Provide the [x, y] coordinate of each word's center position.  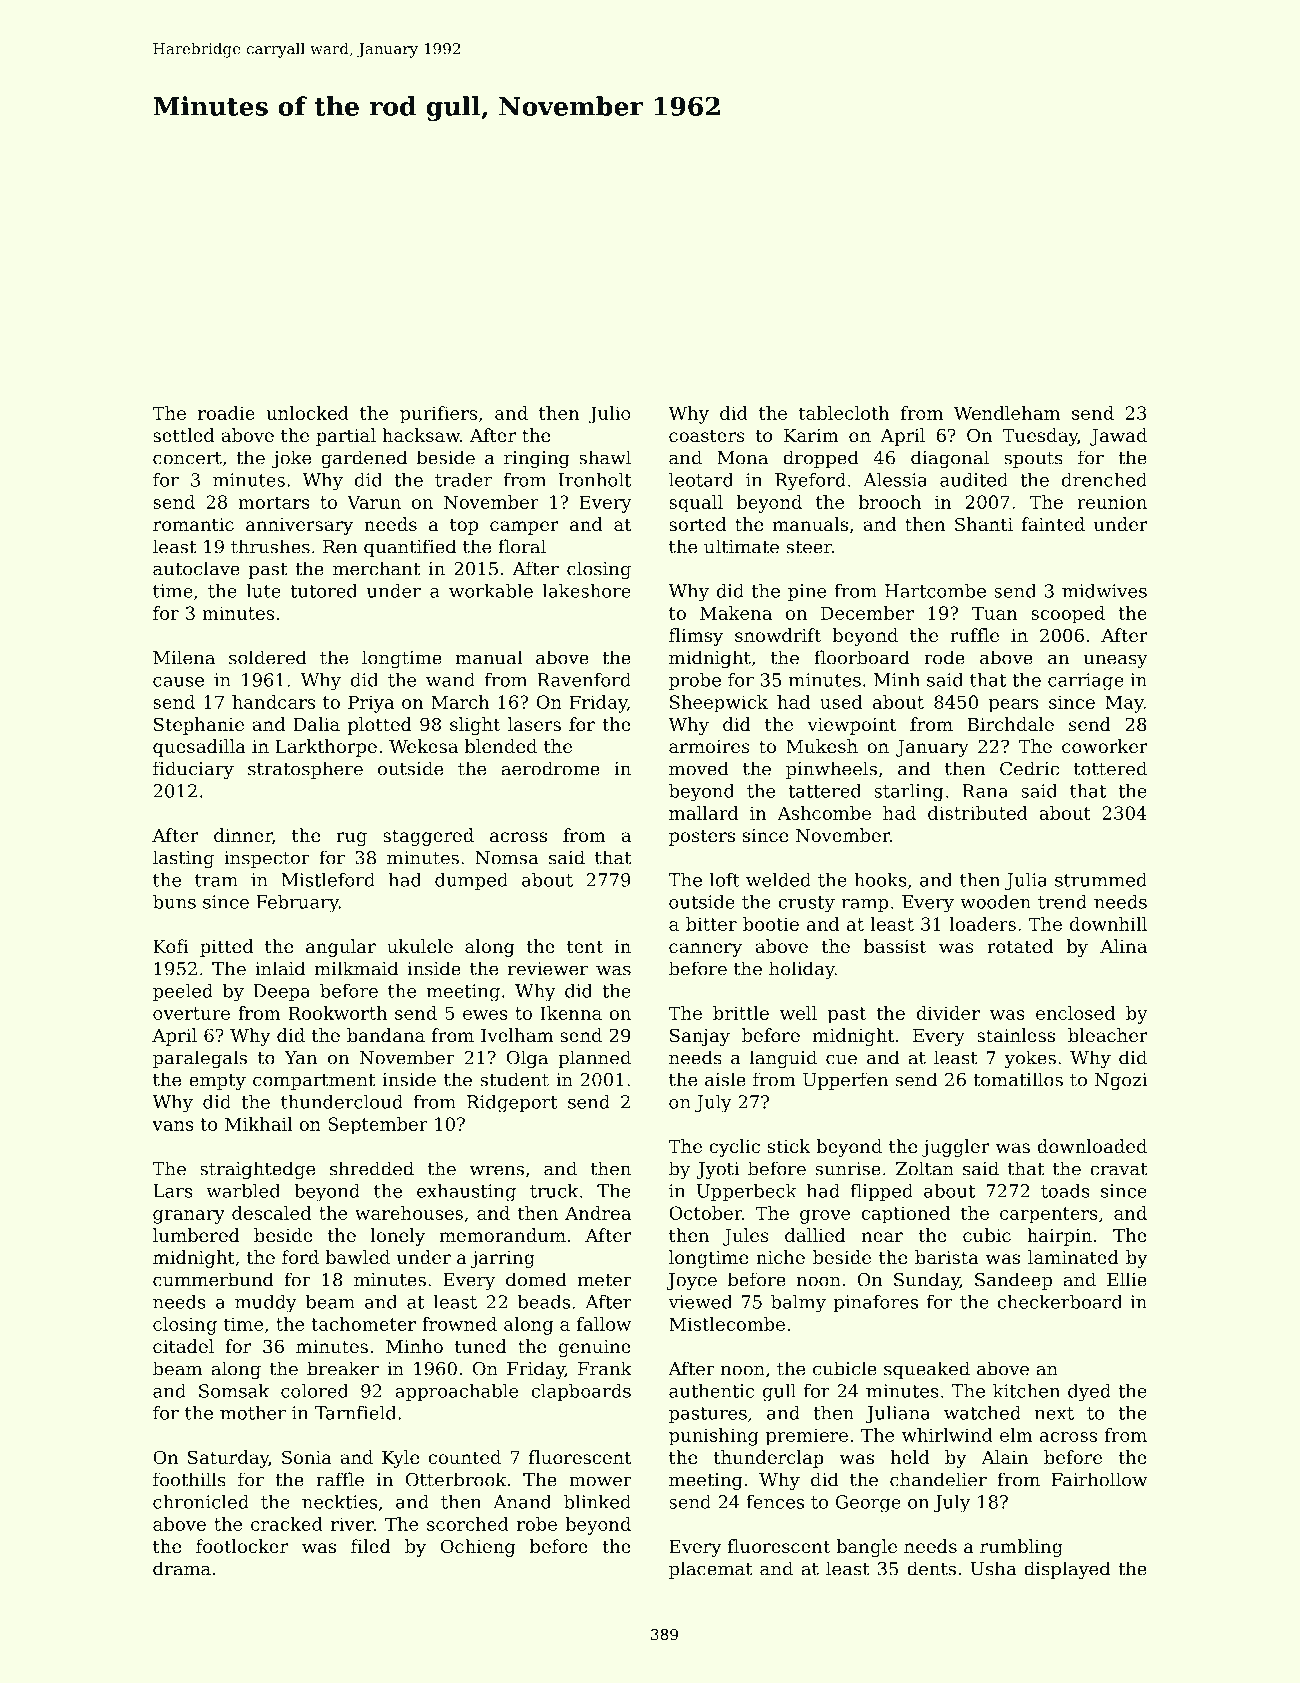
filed [371, 1546]
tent [585, 946]
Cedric [1029, 768]
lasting [183, 859]
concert [187, 458]
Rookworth [338, 1013]
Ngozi [1121, 1081]
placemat [711, 1570]
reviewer [548, 969]
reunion [1112, 502]
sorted [698, 524]
